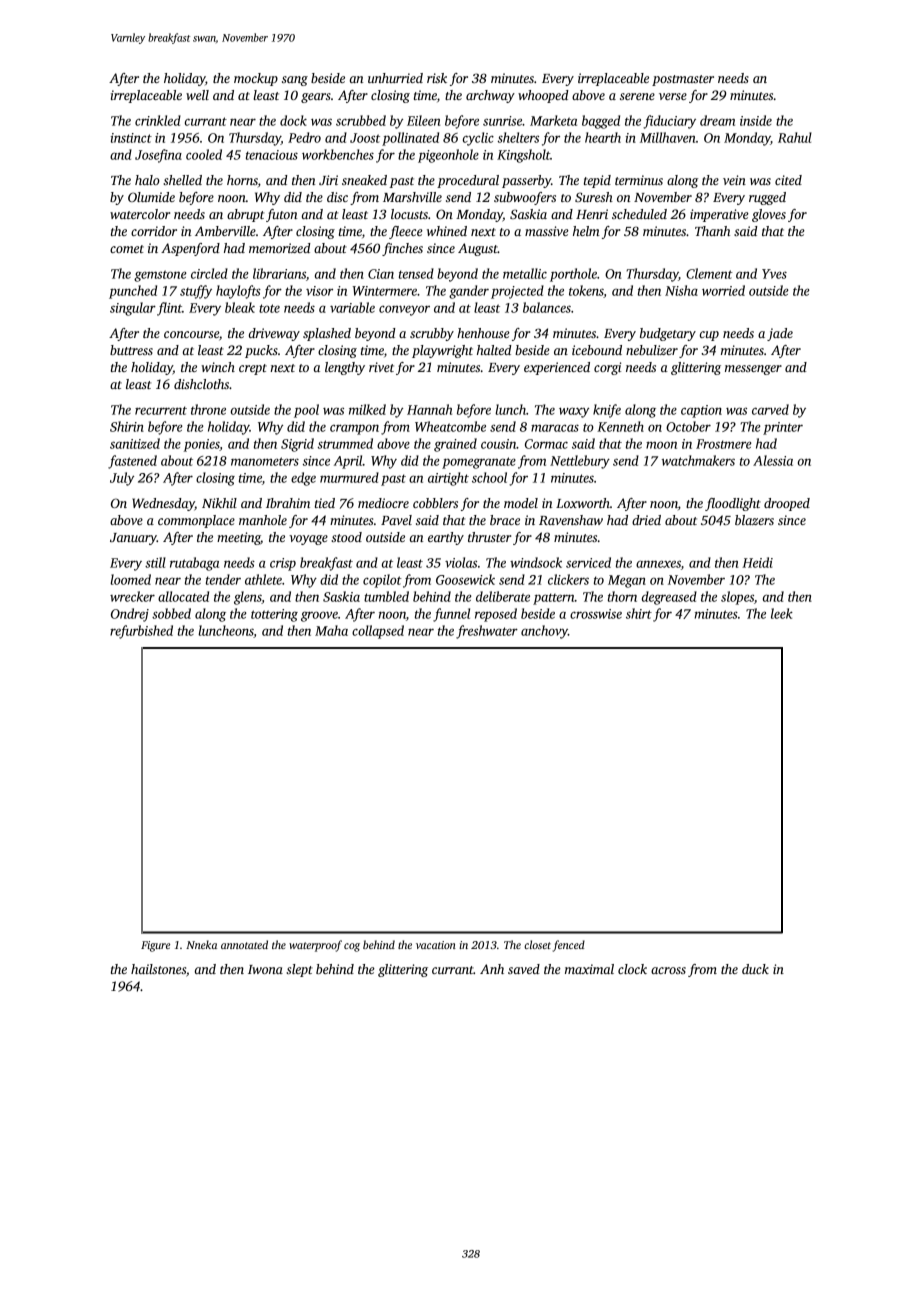  What do you see at coordinates (208, 409) in the document?
I see `throne` at bounding box center [208, 409].
